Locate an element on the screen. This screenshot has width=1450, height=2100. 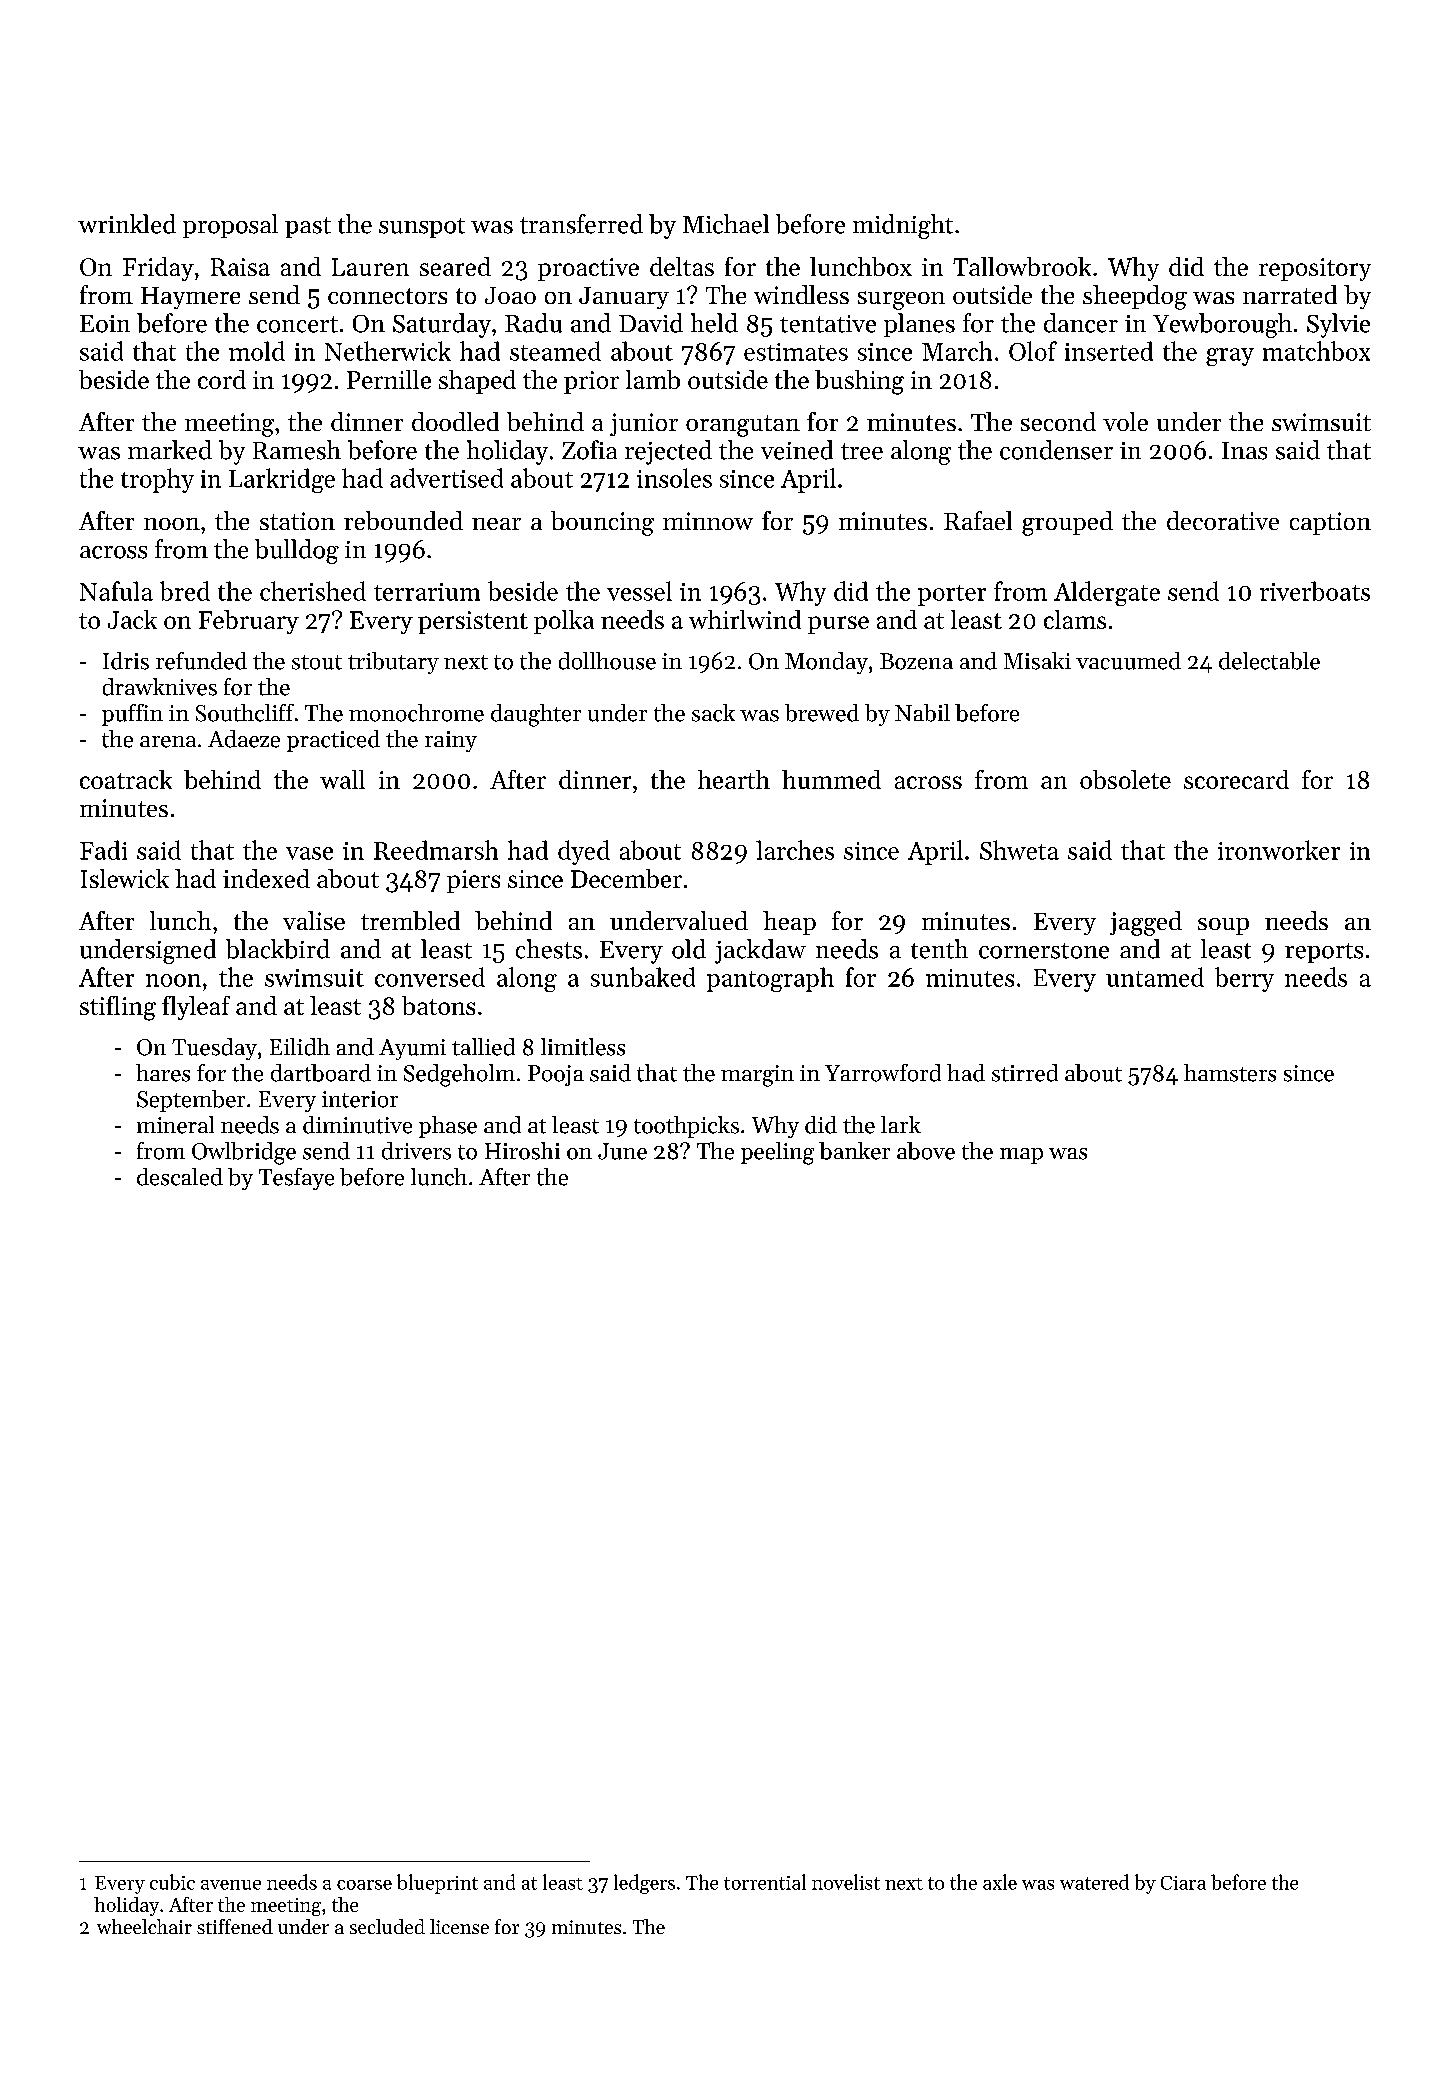
Netherwick is located at coordinates (388, 351).
